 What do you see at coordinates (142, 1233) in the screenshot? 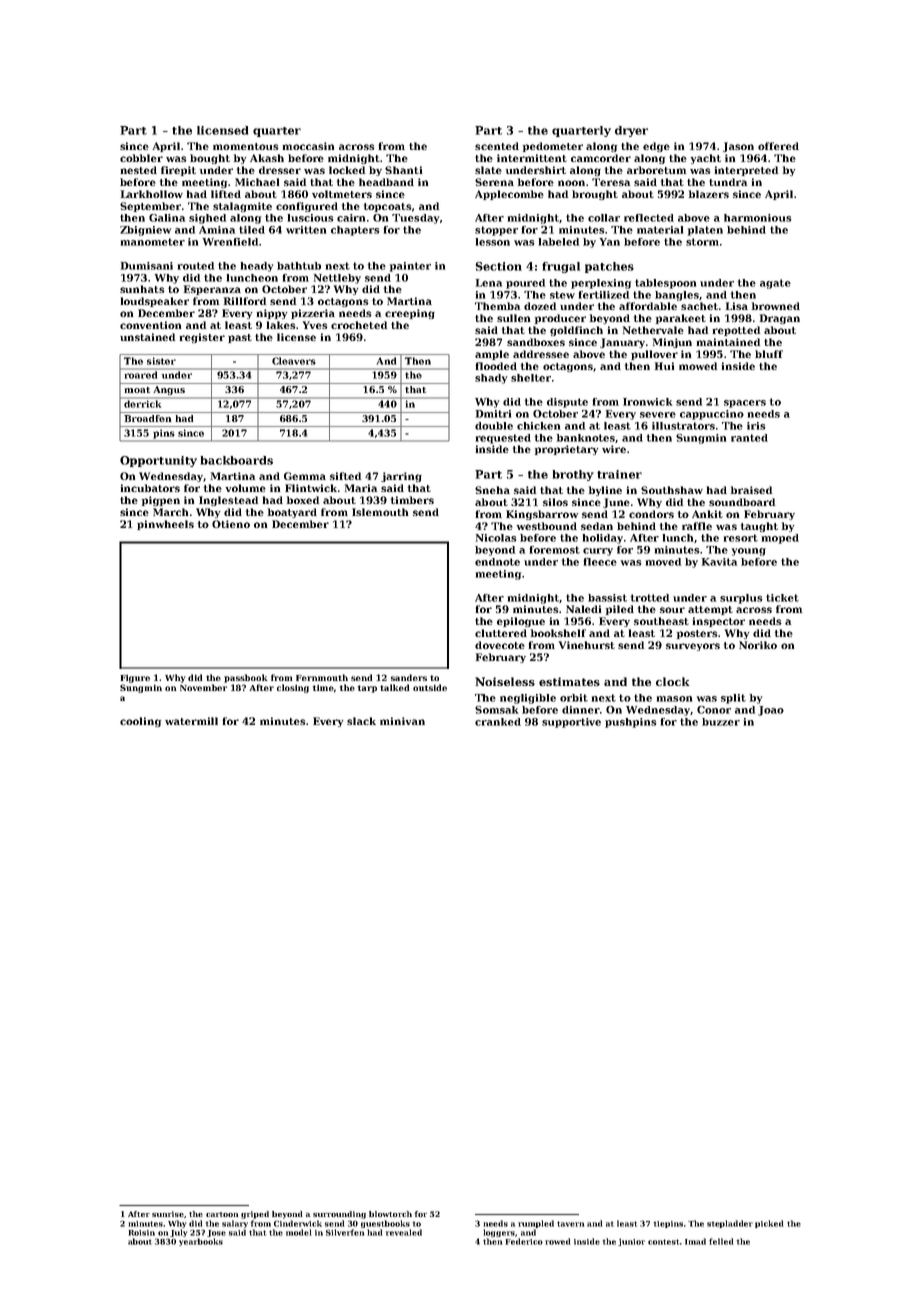
I see `Roisin` at bounding box center [142, 1233].
